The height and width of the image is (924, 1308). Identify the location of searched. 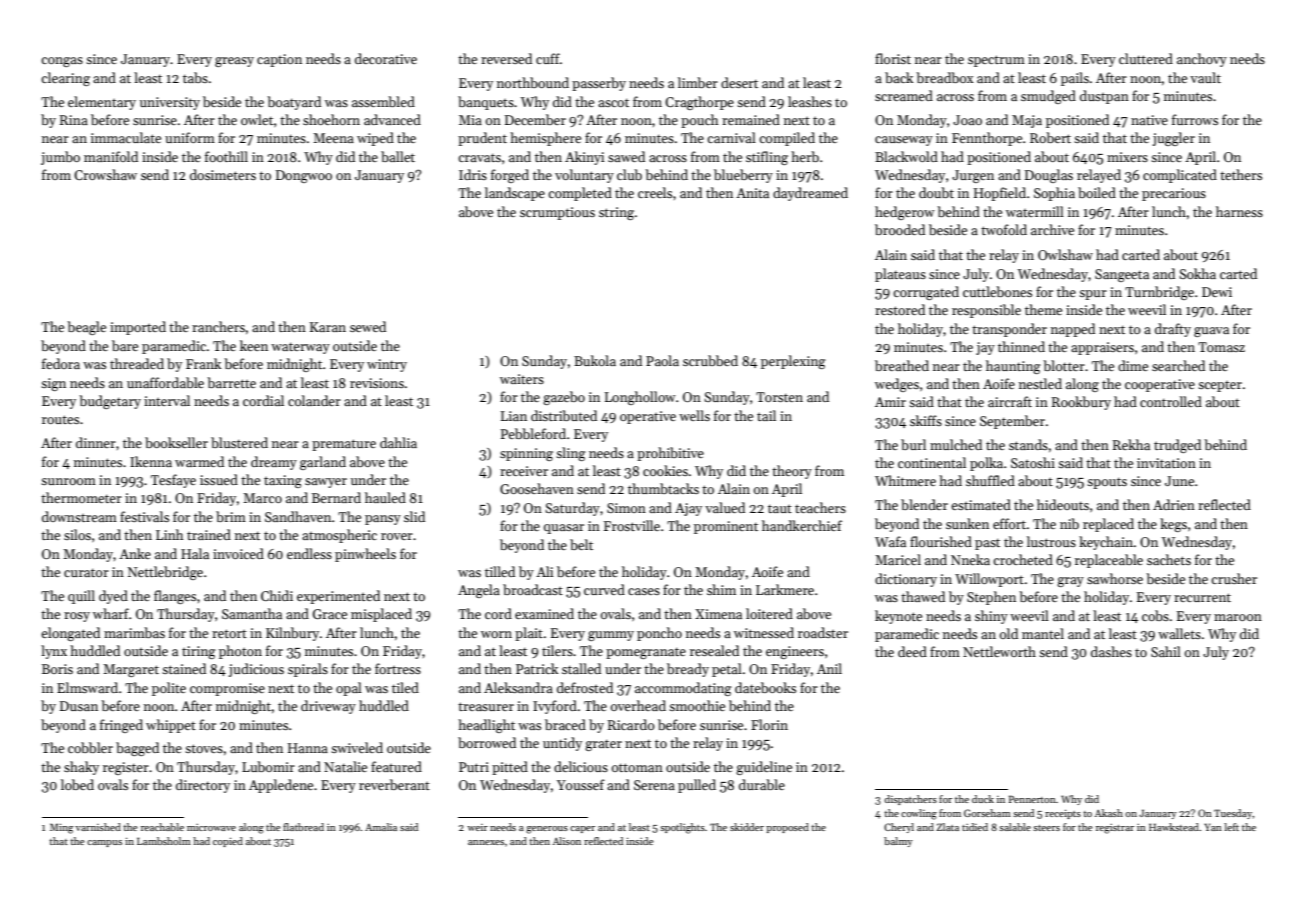
(1178, 365).
